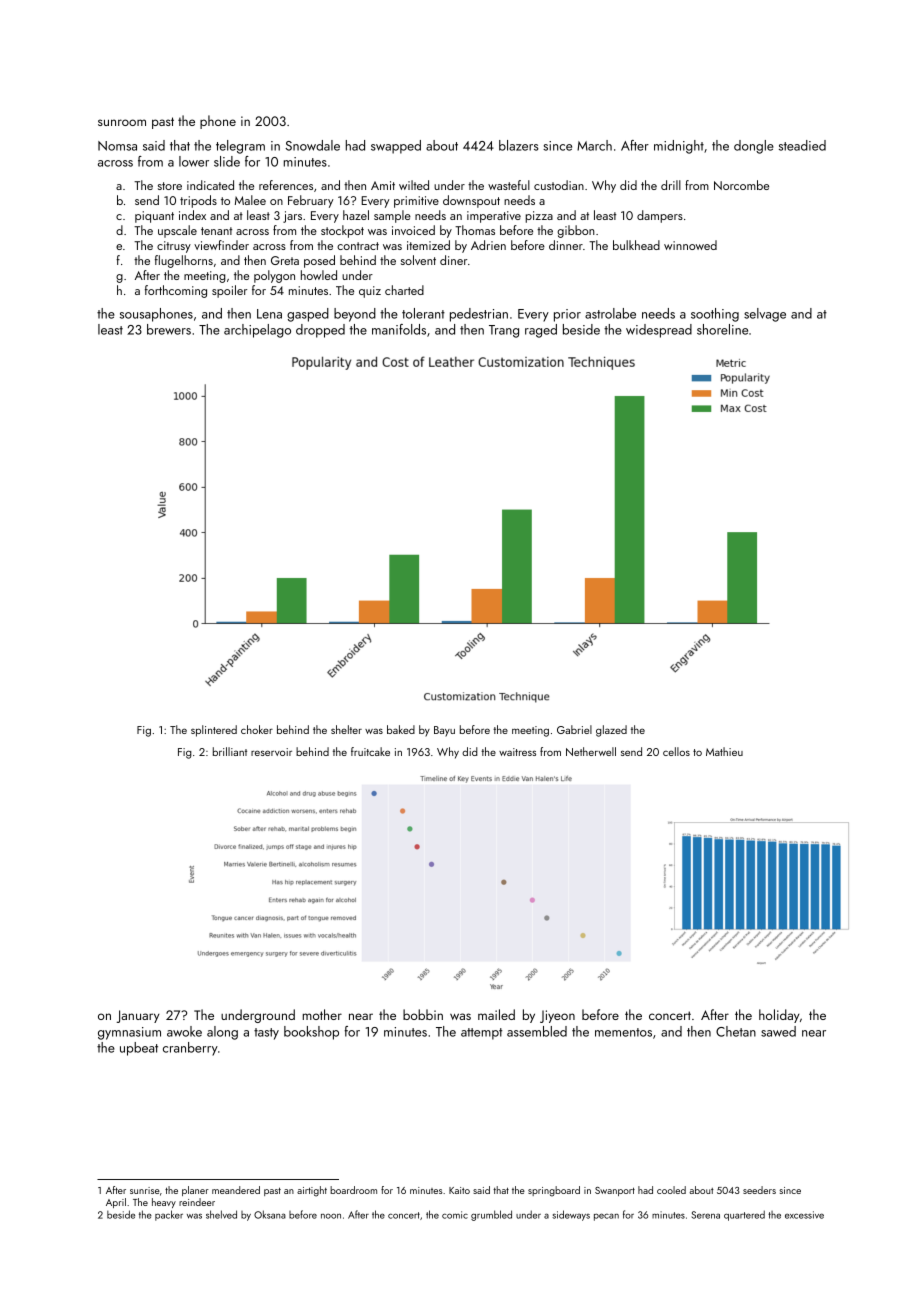  What do you see at coordinates (257, 331) in the screenshot?
I see `archipelago` at bounding box center [257, 331].
